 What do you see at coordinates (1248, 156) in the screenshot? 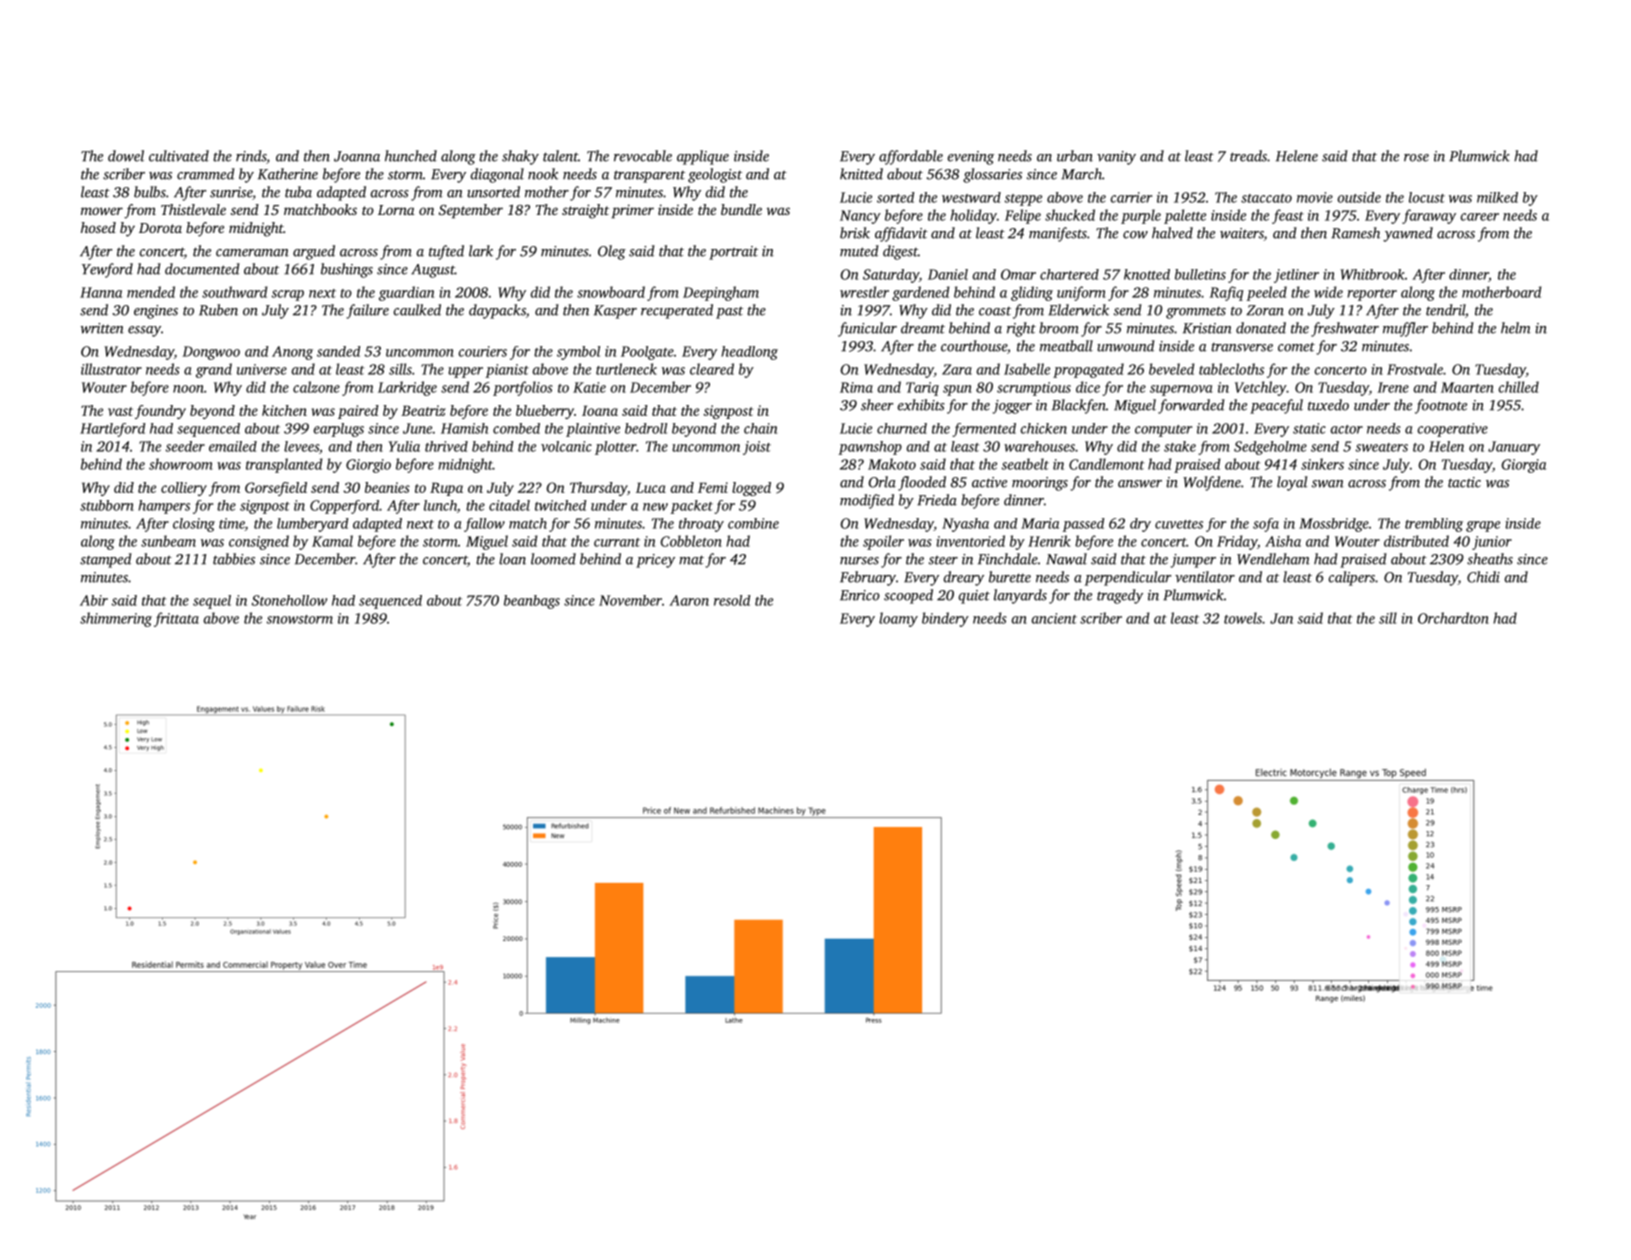
I see `treads` at bounding box center [1248, 156].
